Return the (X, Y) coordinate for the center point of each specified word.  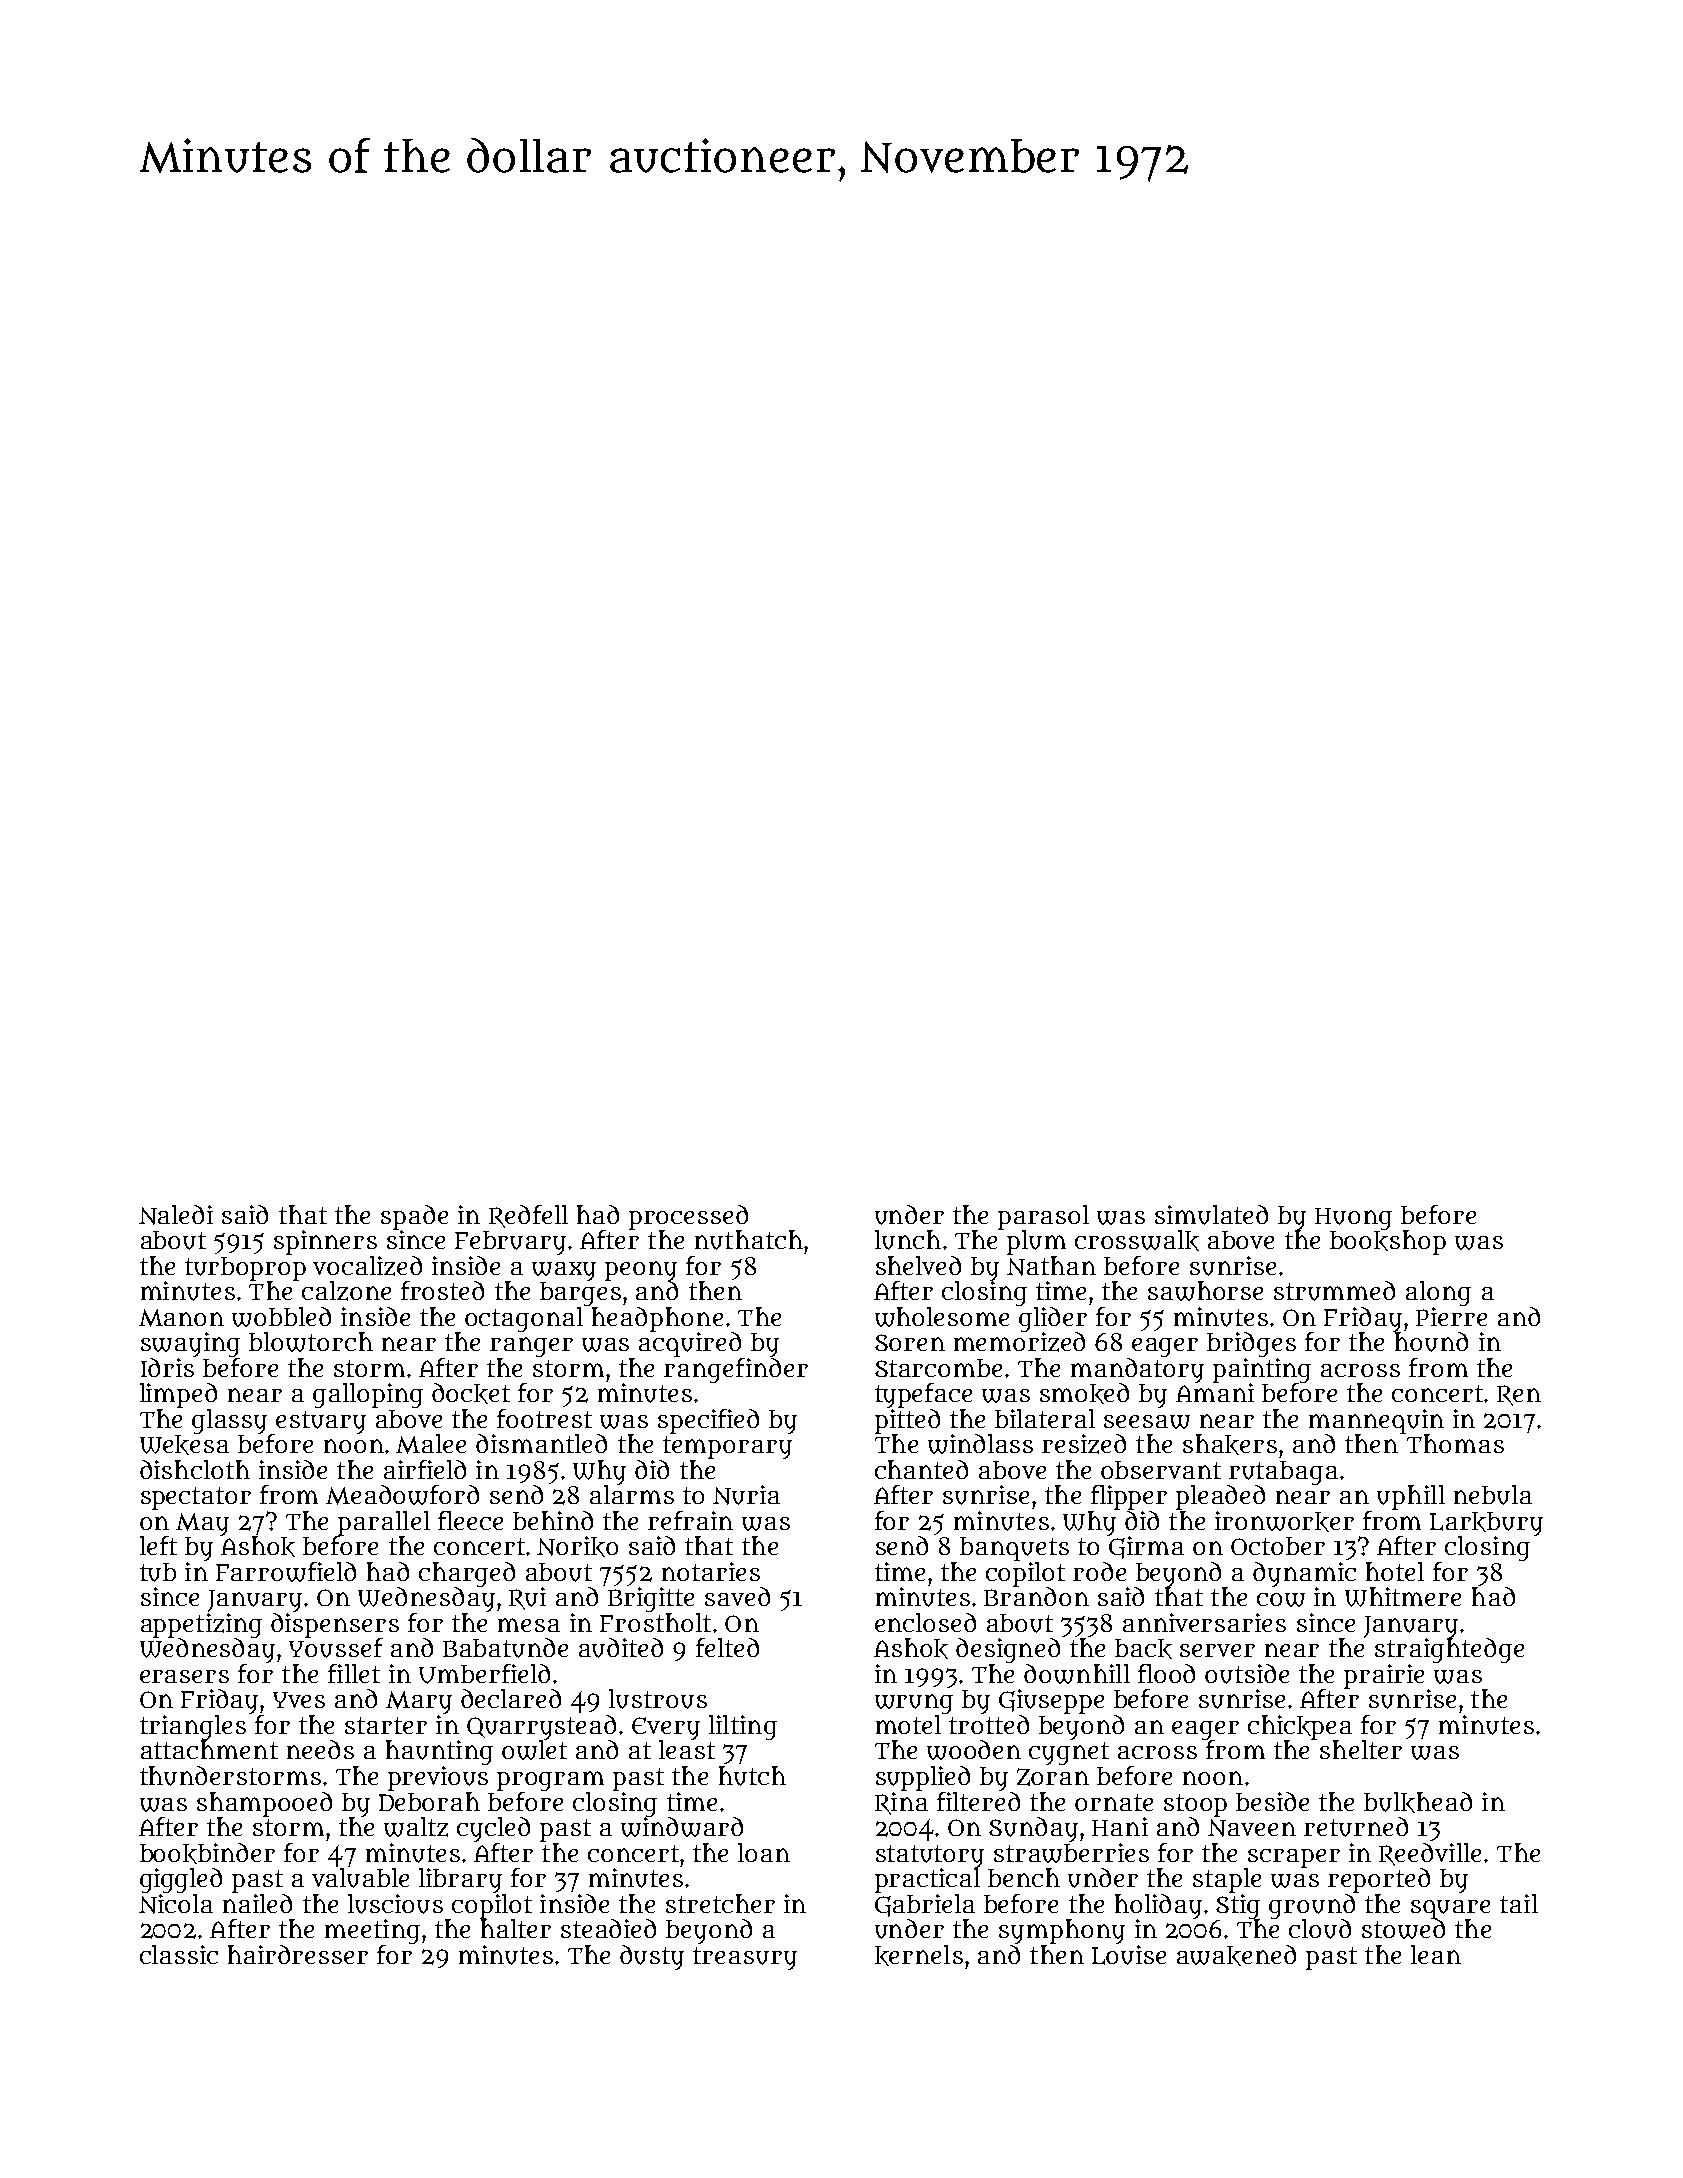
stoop (1195, 1805)
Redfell (528, 1216)
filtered (978, 1801)
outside (1247, 1674)
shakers (1230, 1444)
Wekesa (184, 1445)
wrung (914, 1704)
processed (688, 1217)
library (460, 1880)
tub (158, 1572)
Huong (1353, 1219)
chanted (921, 1469)
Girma (1146, 1547)
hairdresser (298, 1954)
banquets (1014, 1549)
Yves (299, 1700)
